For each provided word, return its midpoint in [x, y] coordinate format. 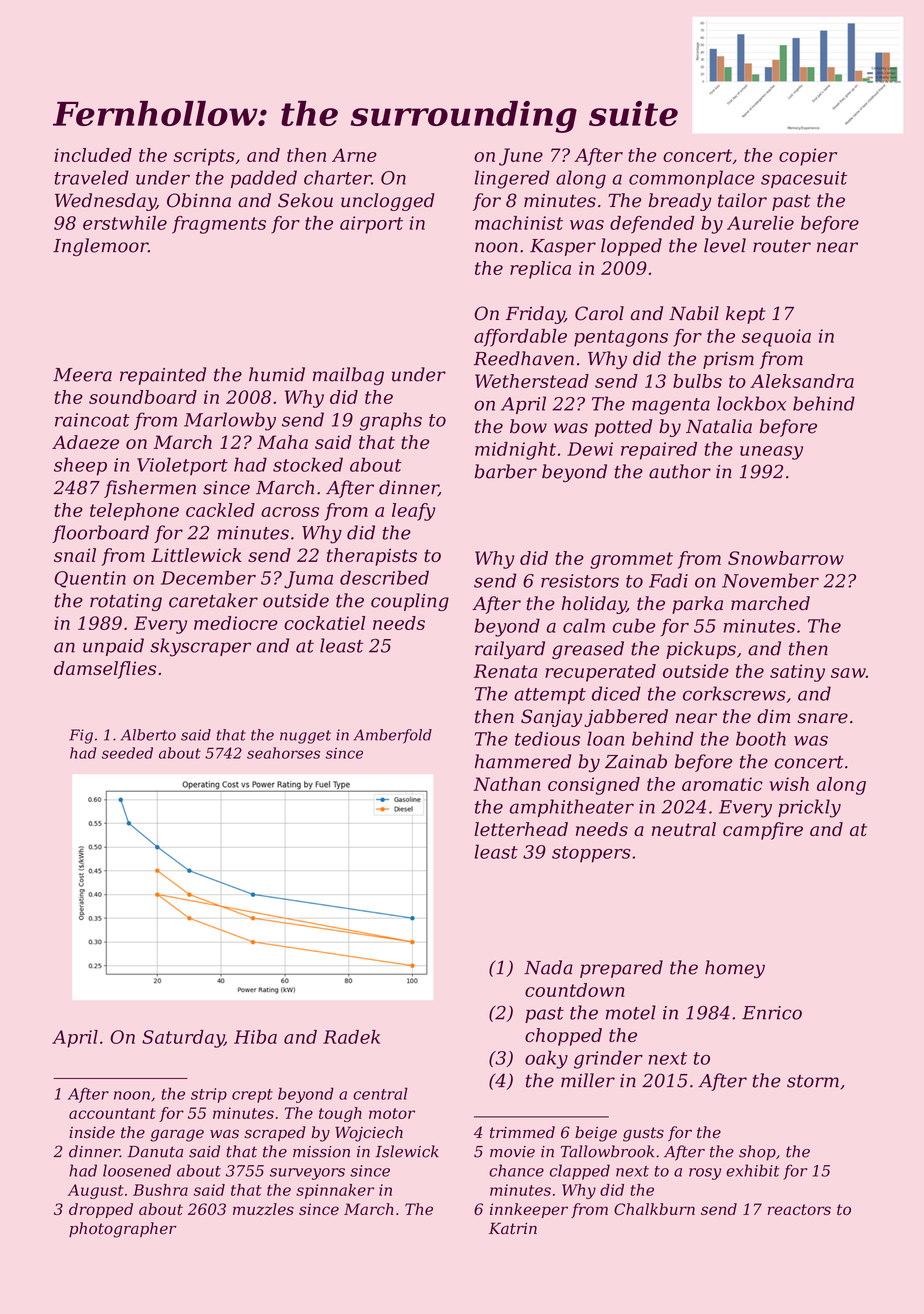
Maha [282, 442]
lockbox [751, 403]
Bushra [160, 1190]
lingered [512, 179]
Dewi [590, 449]
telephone [134, 512]
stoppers [591, 854]
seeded [127, 753]
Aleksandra [802, 381]
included [93, 155]
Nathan [507, 784]
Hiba [255, 1037]
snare [822, 718]
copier [808, 157]
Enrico [772, 1013]
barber [505, 471]
